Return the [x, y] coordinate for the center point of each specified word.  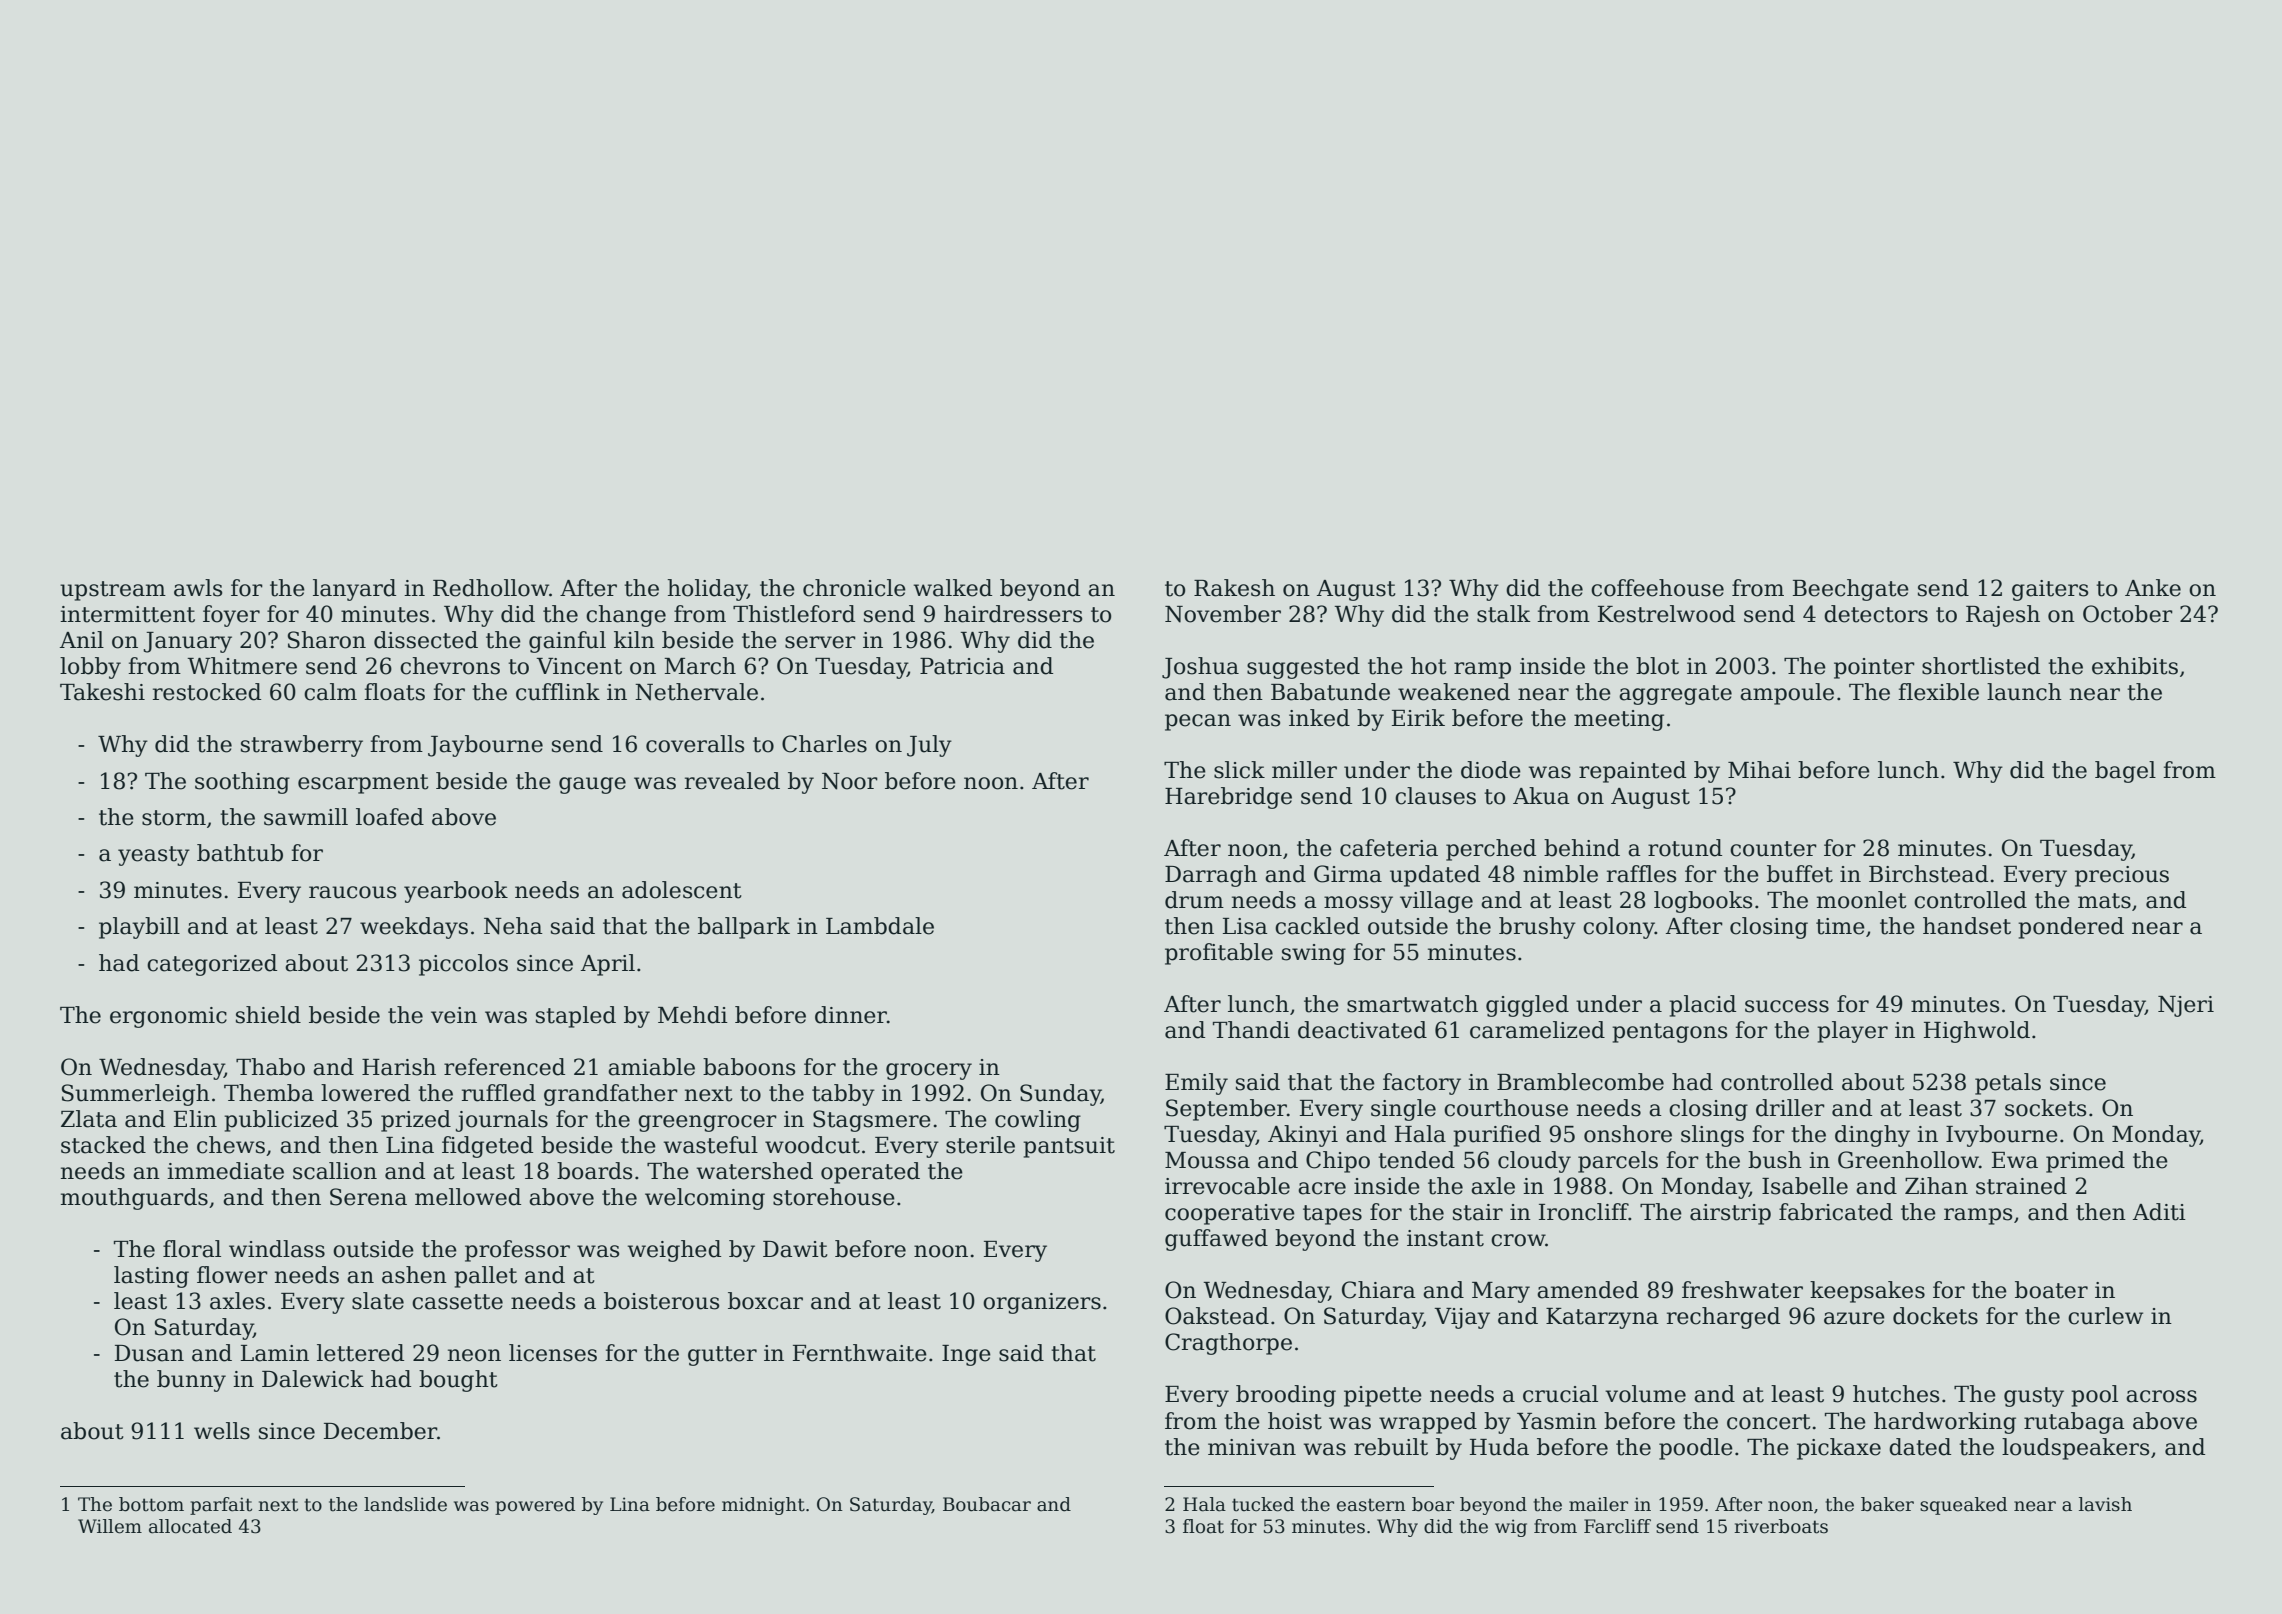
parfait [221, 1506]
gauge [592, 785]
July [929, 746]
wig [1511, 1528]
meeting [1619, 720]
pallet [485, 1277]
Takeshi [102, 692]
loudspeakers [2075, 1449]
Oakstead [1217, 1316]
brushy [1537, 928]
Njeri [2186, 1006]
